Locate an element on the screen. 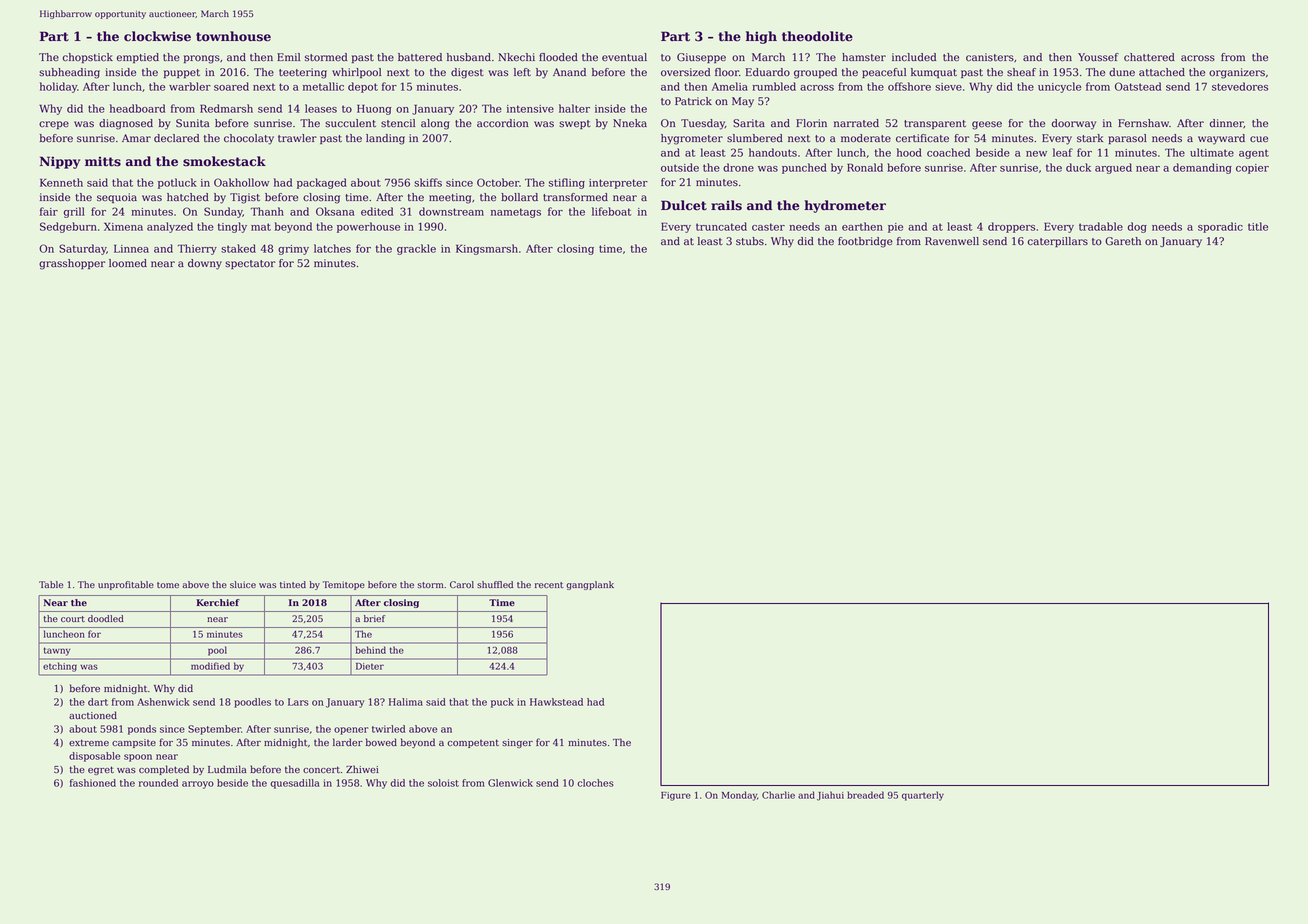  Ravenwell is located at coordinates (952, 241).
